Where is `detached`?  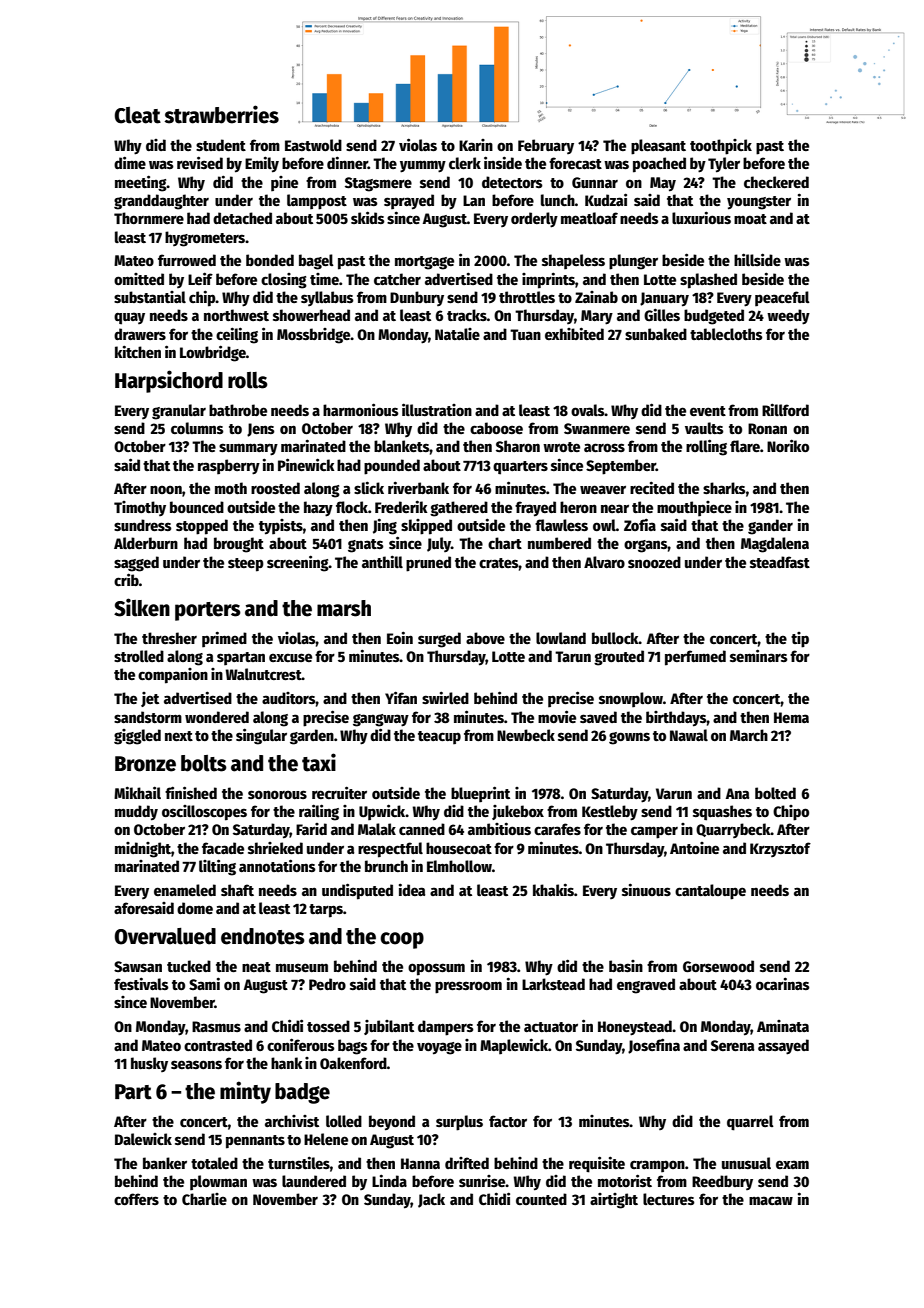 detached is located at coordinates (242, 218).
